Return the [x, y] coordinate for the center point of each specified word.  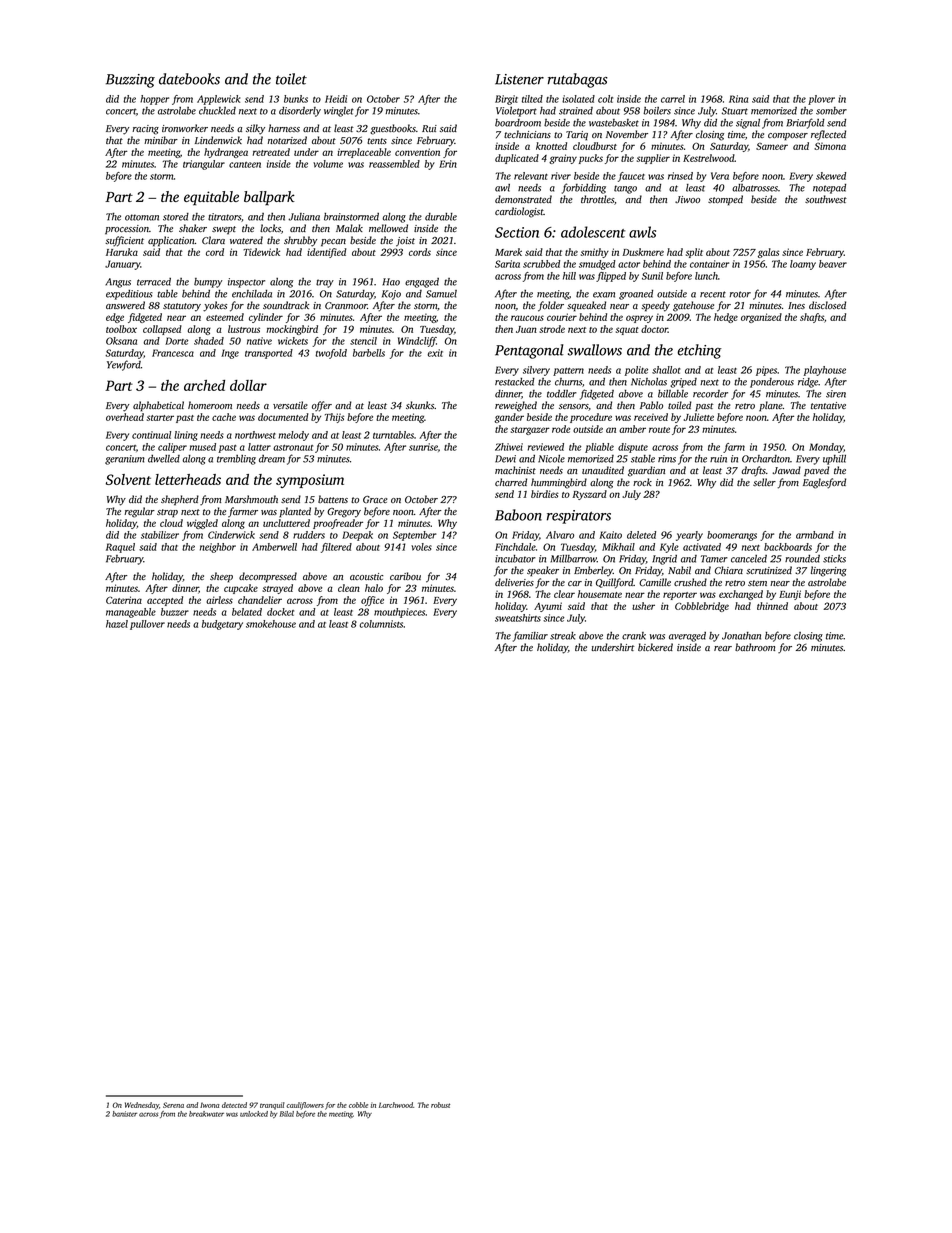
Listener [519, 79]
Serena [173, 1105]
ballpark [269, 198]
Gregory [344, 513]
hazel [117, 624]
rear [723, 648]
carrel [673, 99]
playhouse [825, 371]
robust [440, 1105]
